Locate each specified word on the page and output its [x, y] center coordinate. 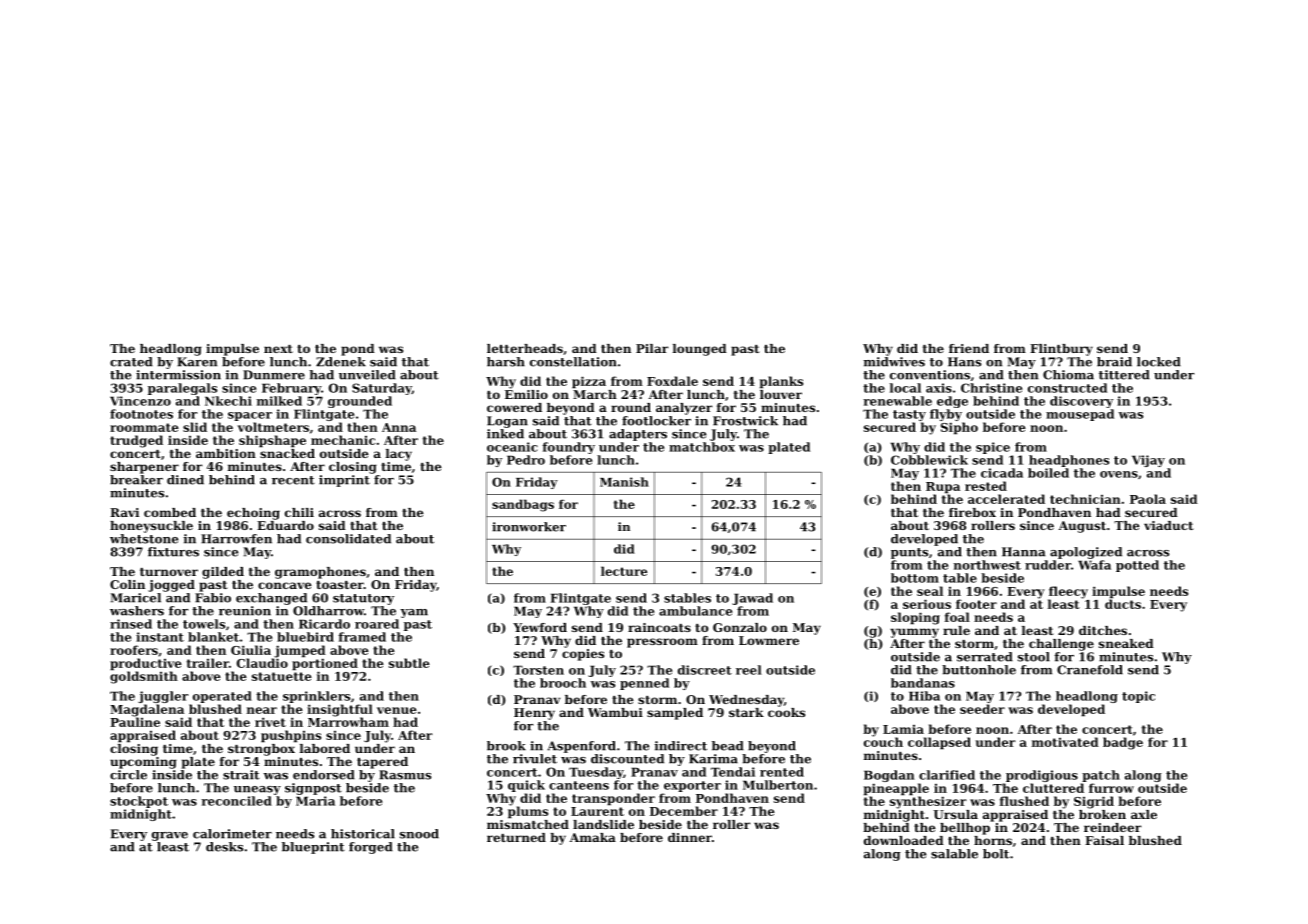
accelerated [1006, 499]
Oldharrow [328, 611]
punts [909, 553]
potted [1137, 566]
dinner [690, 837]
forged [371, 848]
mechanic [343, 440]
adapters [638, 435]
